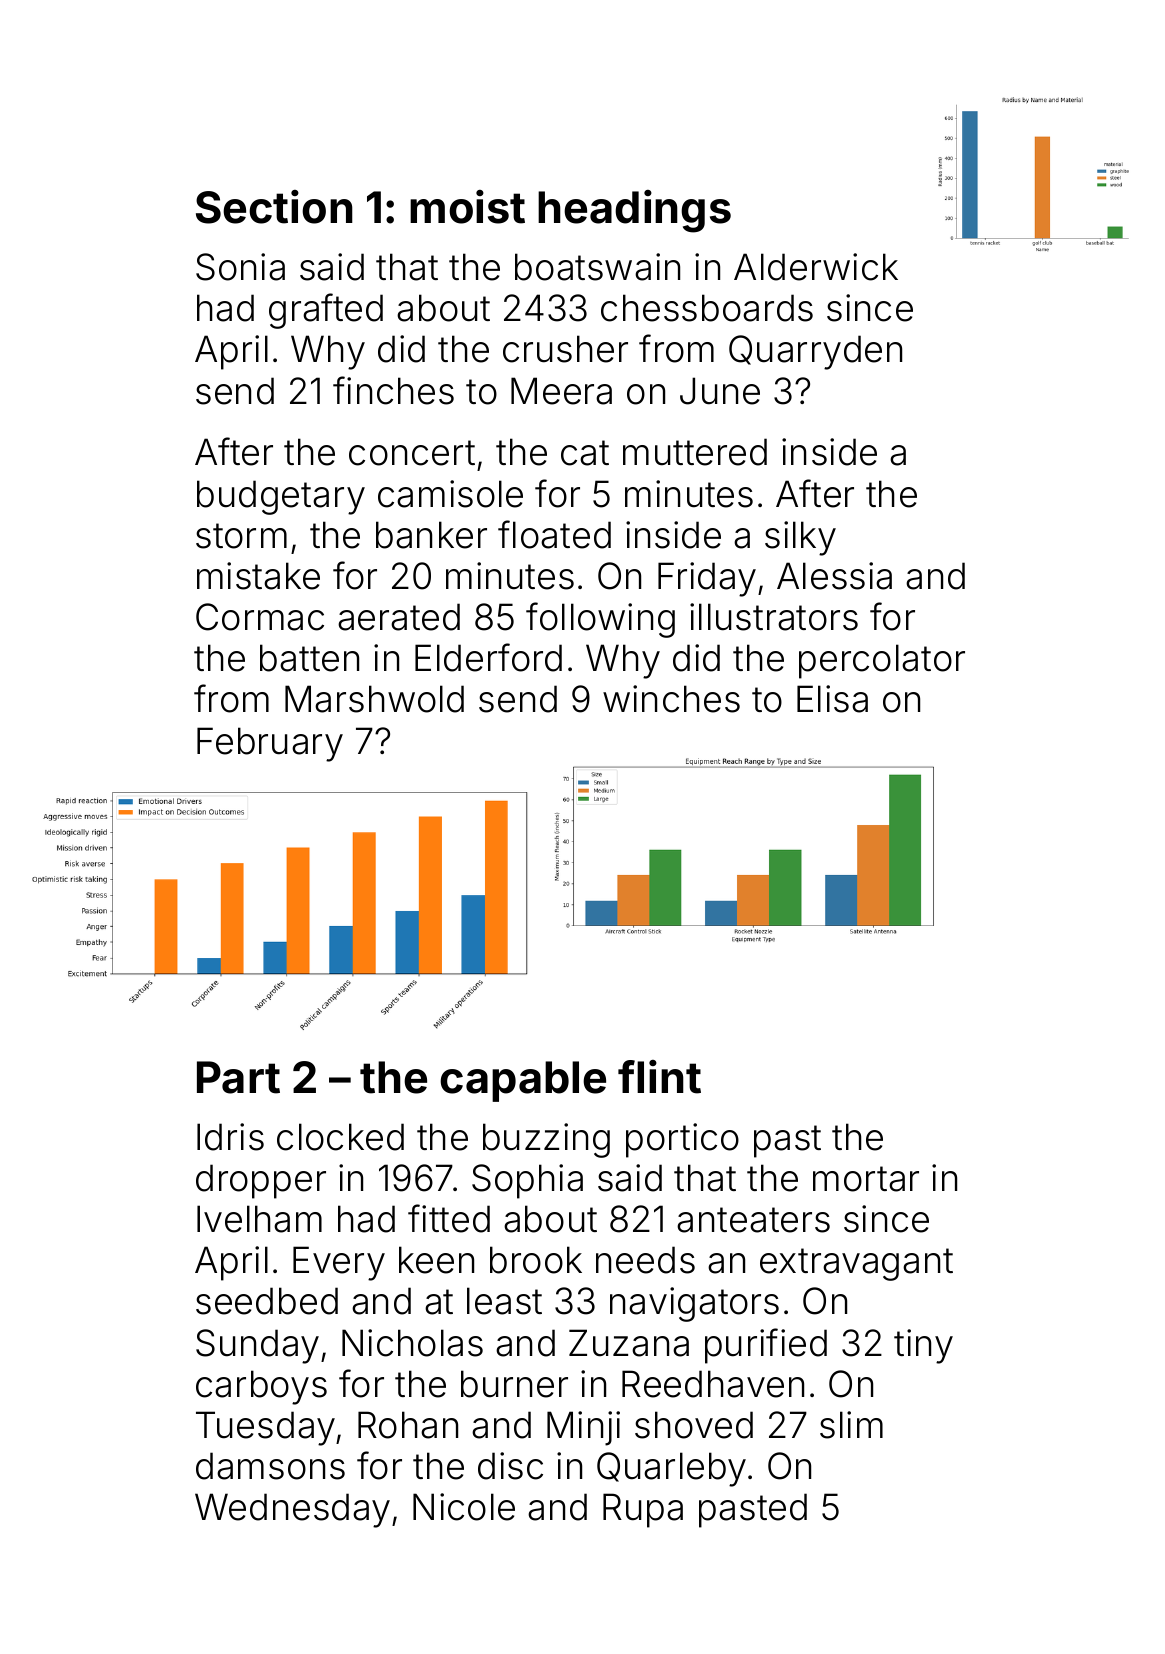 Image resolution: width=1165 pixels, height=1654 pixels. I want to click on Marshwold, so click(374, 699).
